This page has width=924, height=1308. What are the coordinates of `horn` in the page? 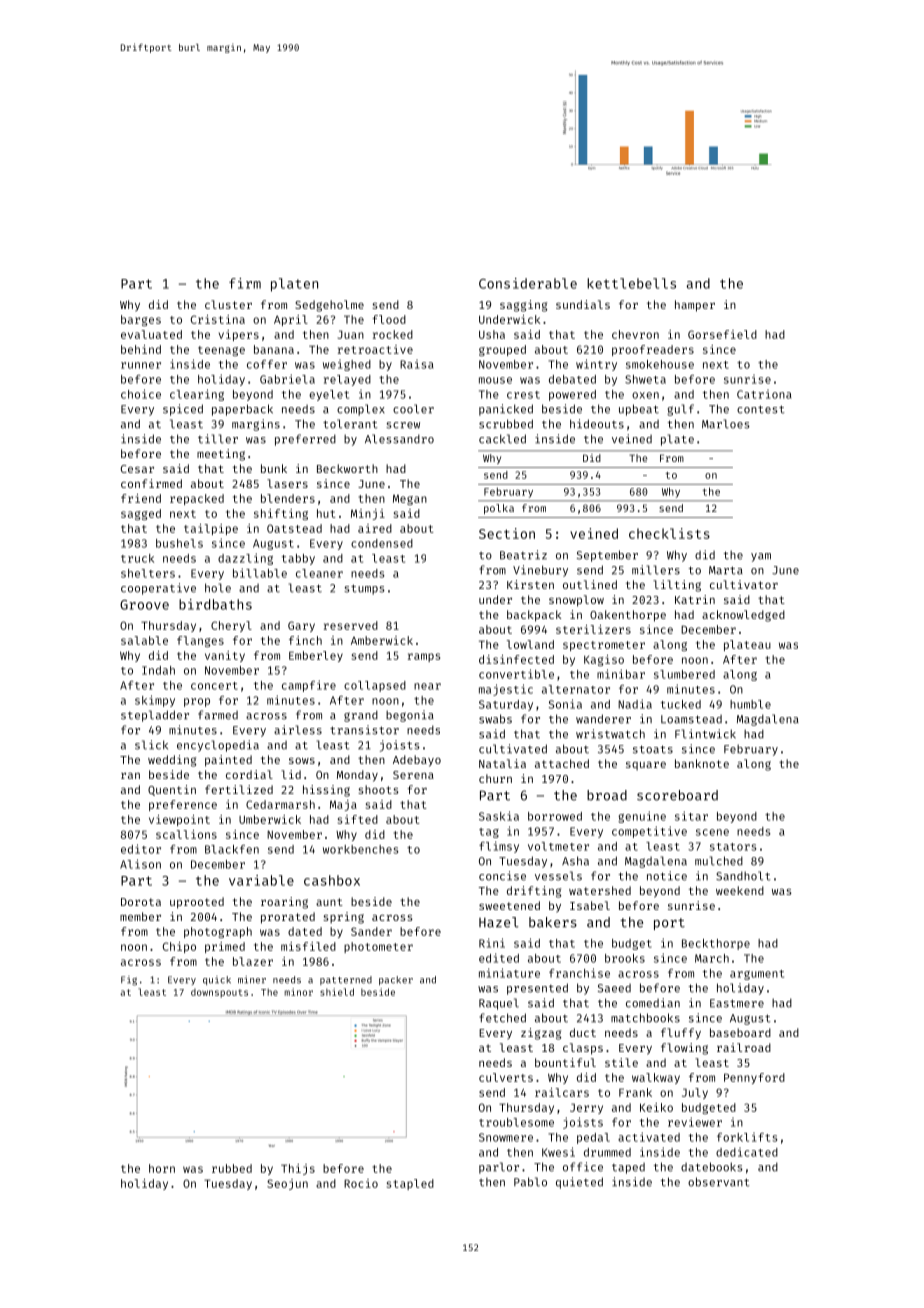 It's located at (162, 1168).
